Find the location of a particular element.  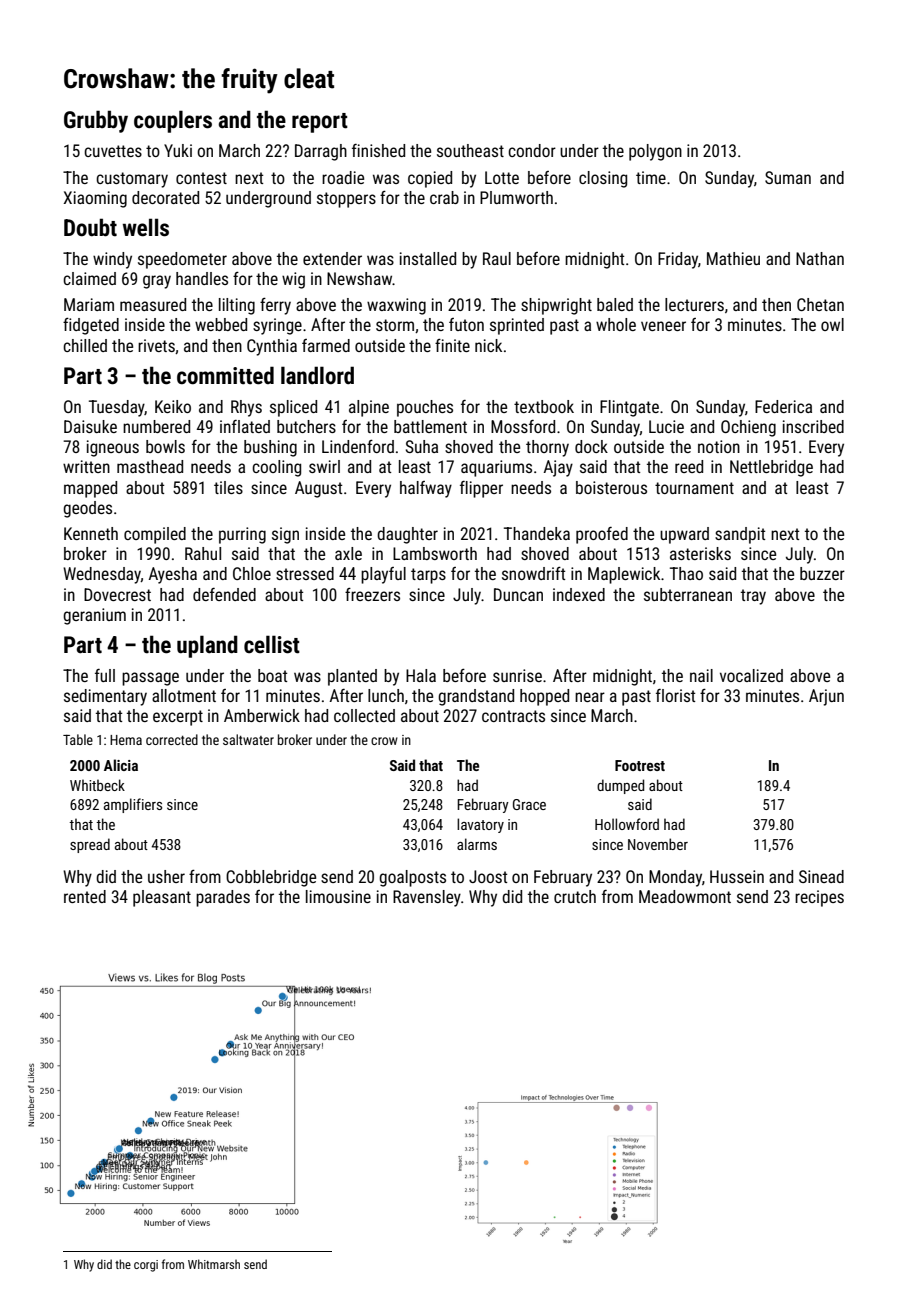

Ravensley is located at coordinates (427, 898).
